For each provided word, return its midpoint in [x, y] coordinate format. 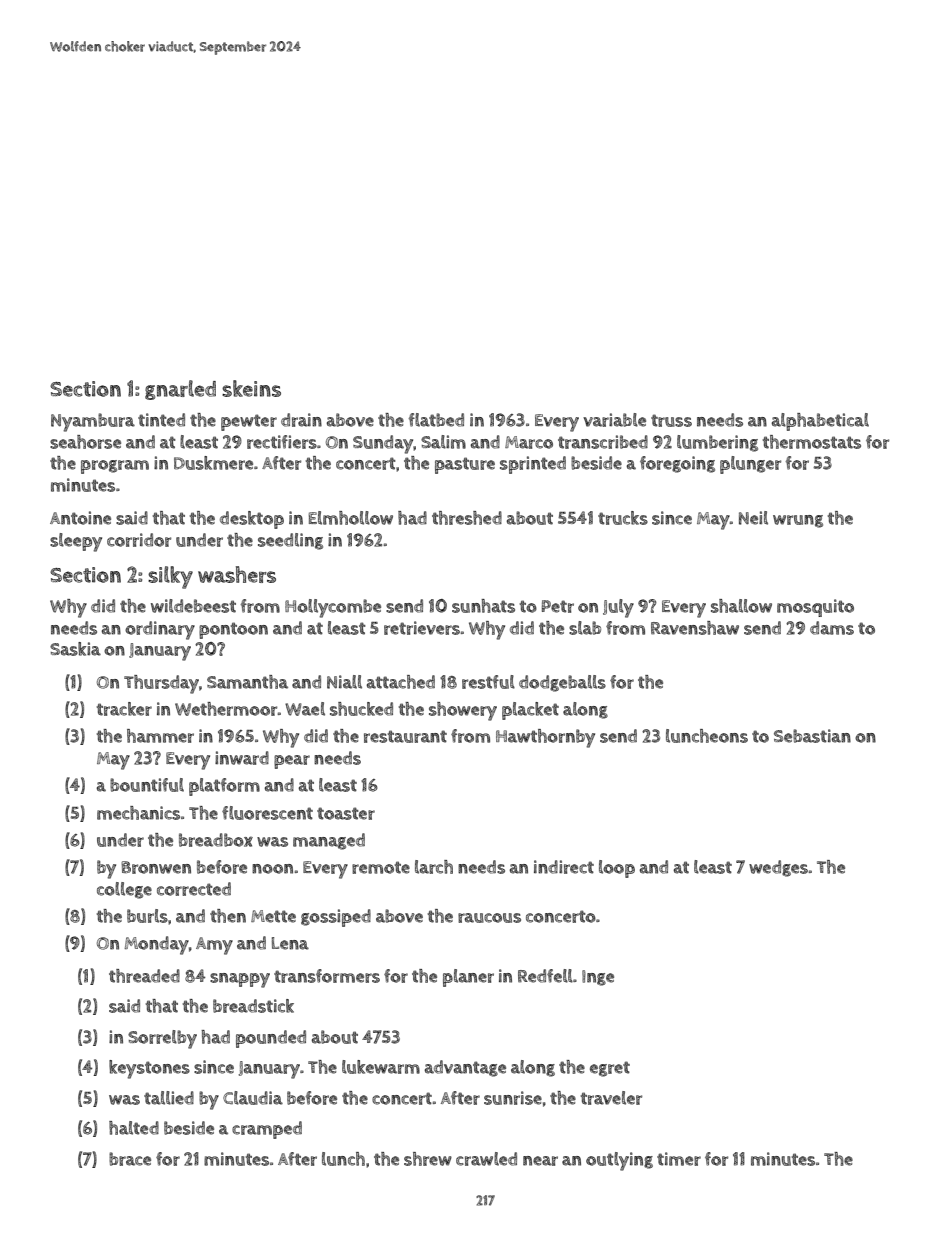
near [540, 1161]
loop [617, 869]
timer [679, 1159]
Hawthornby [545, 738]
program [115, 467]
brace [130, 1159]
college [124, 890]
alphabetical [820, 422]
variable [614, 420]
